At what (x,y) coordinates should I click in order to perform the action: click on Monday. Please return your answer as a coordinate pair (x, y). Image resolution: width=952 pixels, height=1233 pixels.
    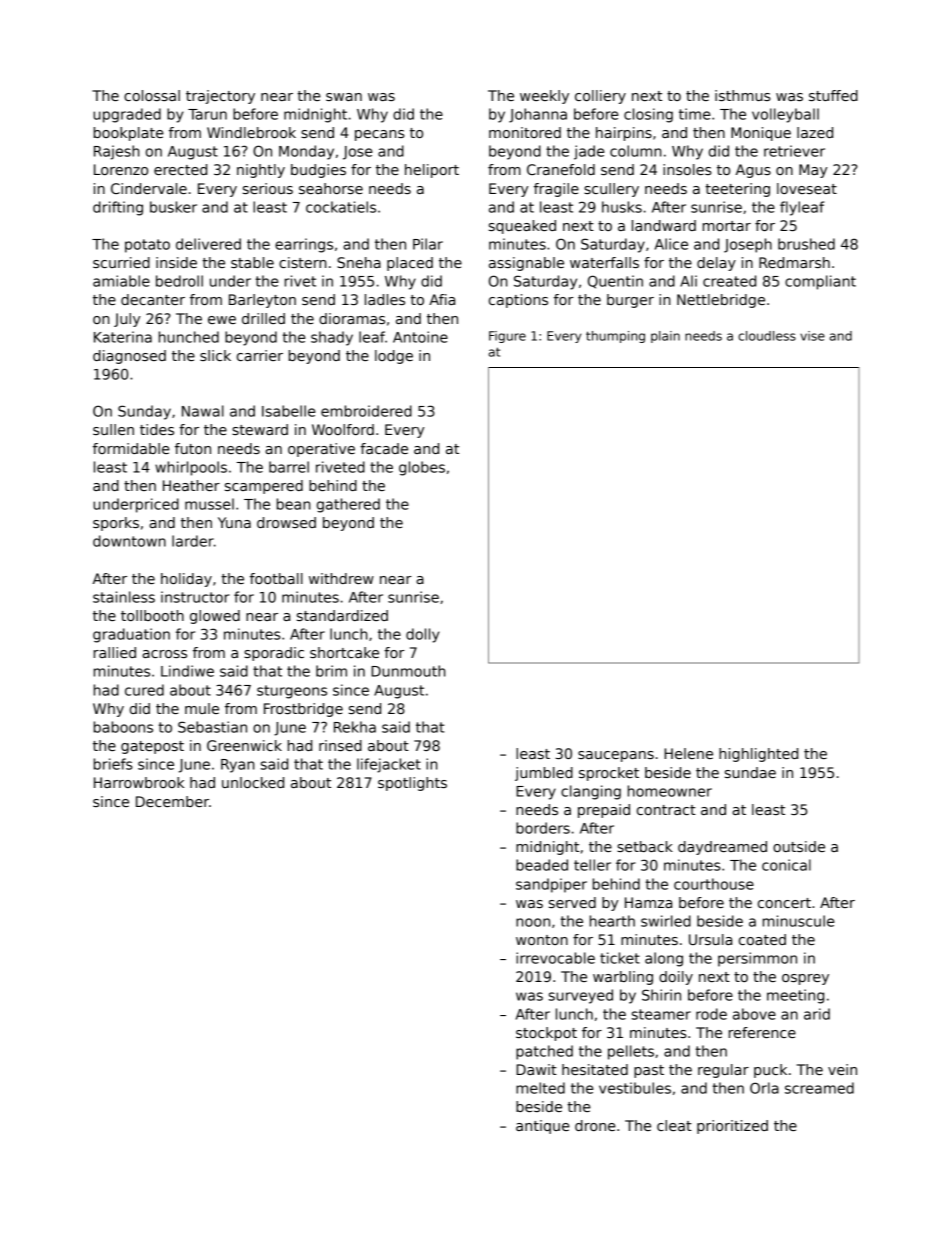
    Looking at the image, I should click on (306, 152).
